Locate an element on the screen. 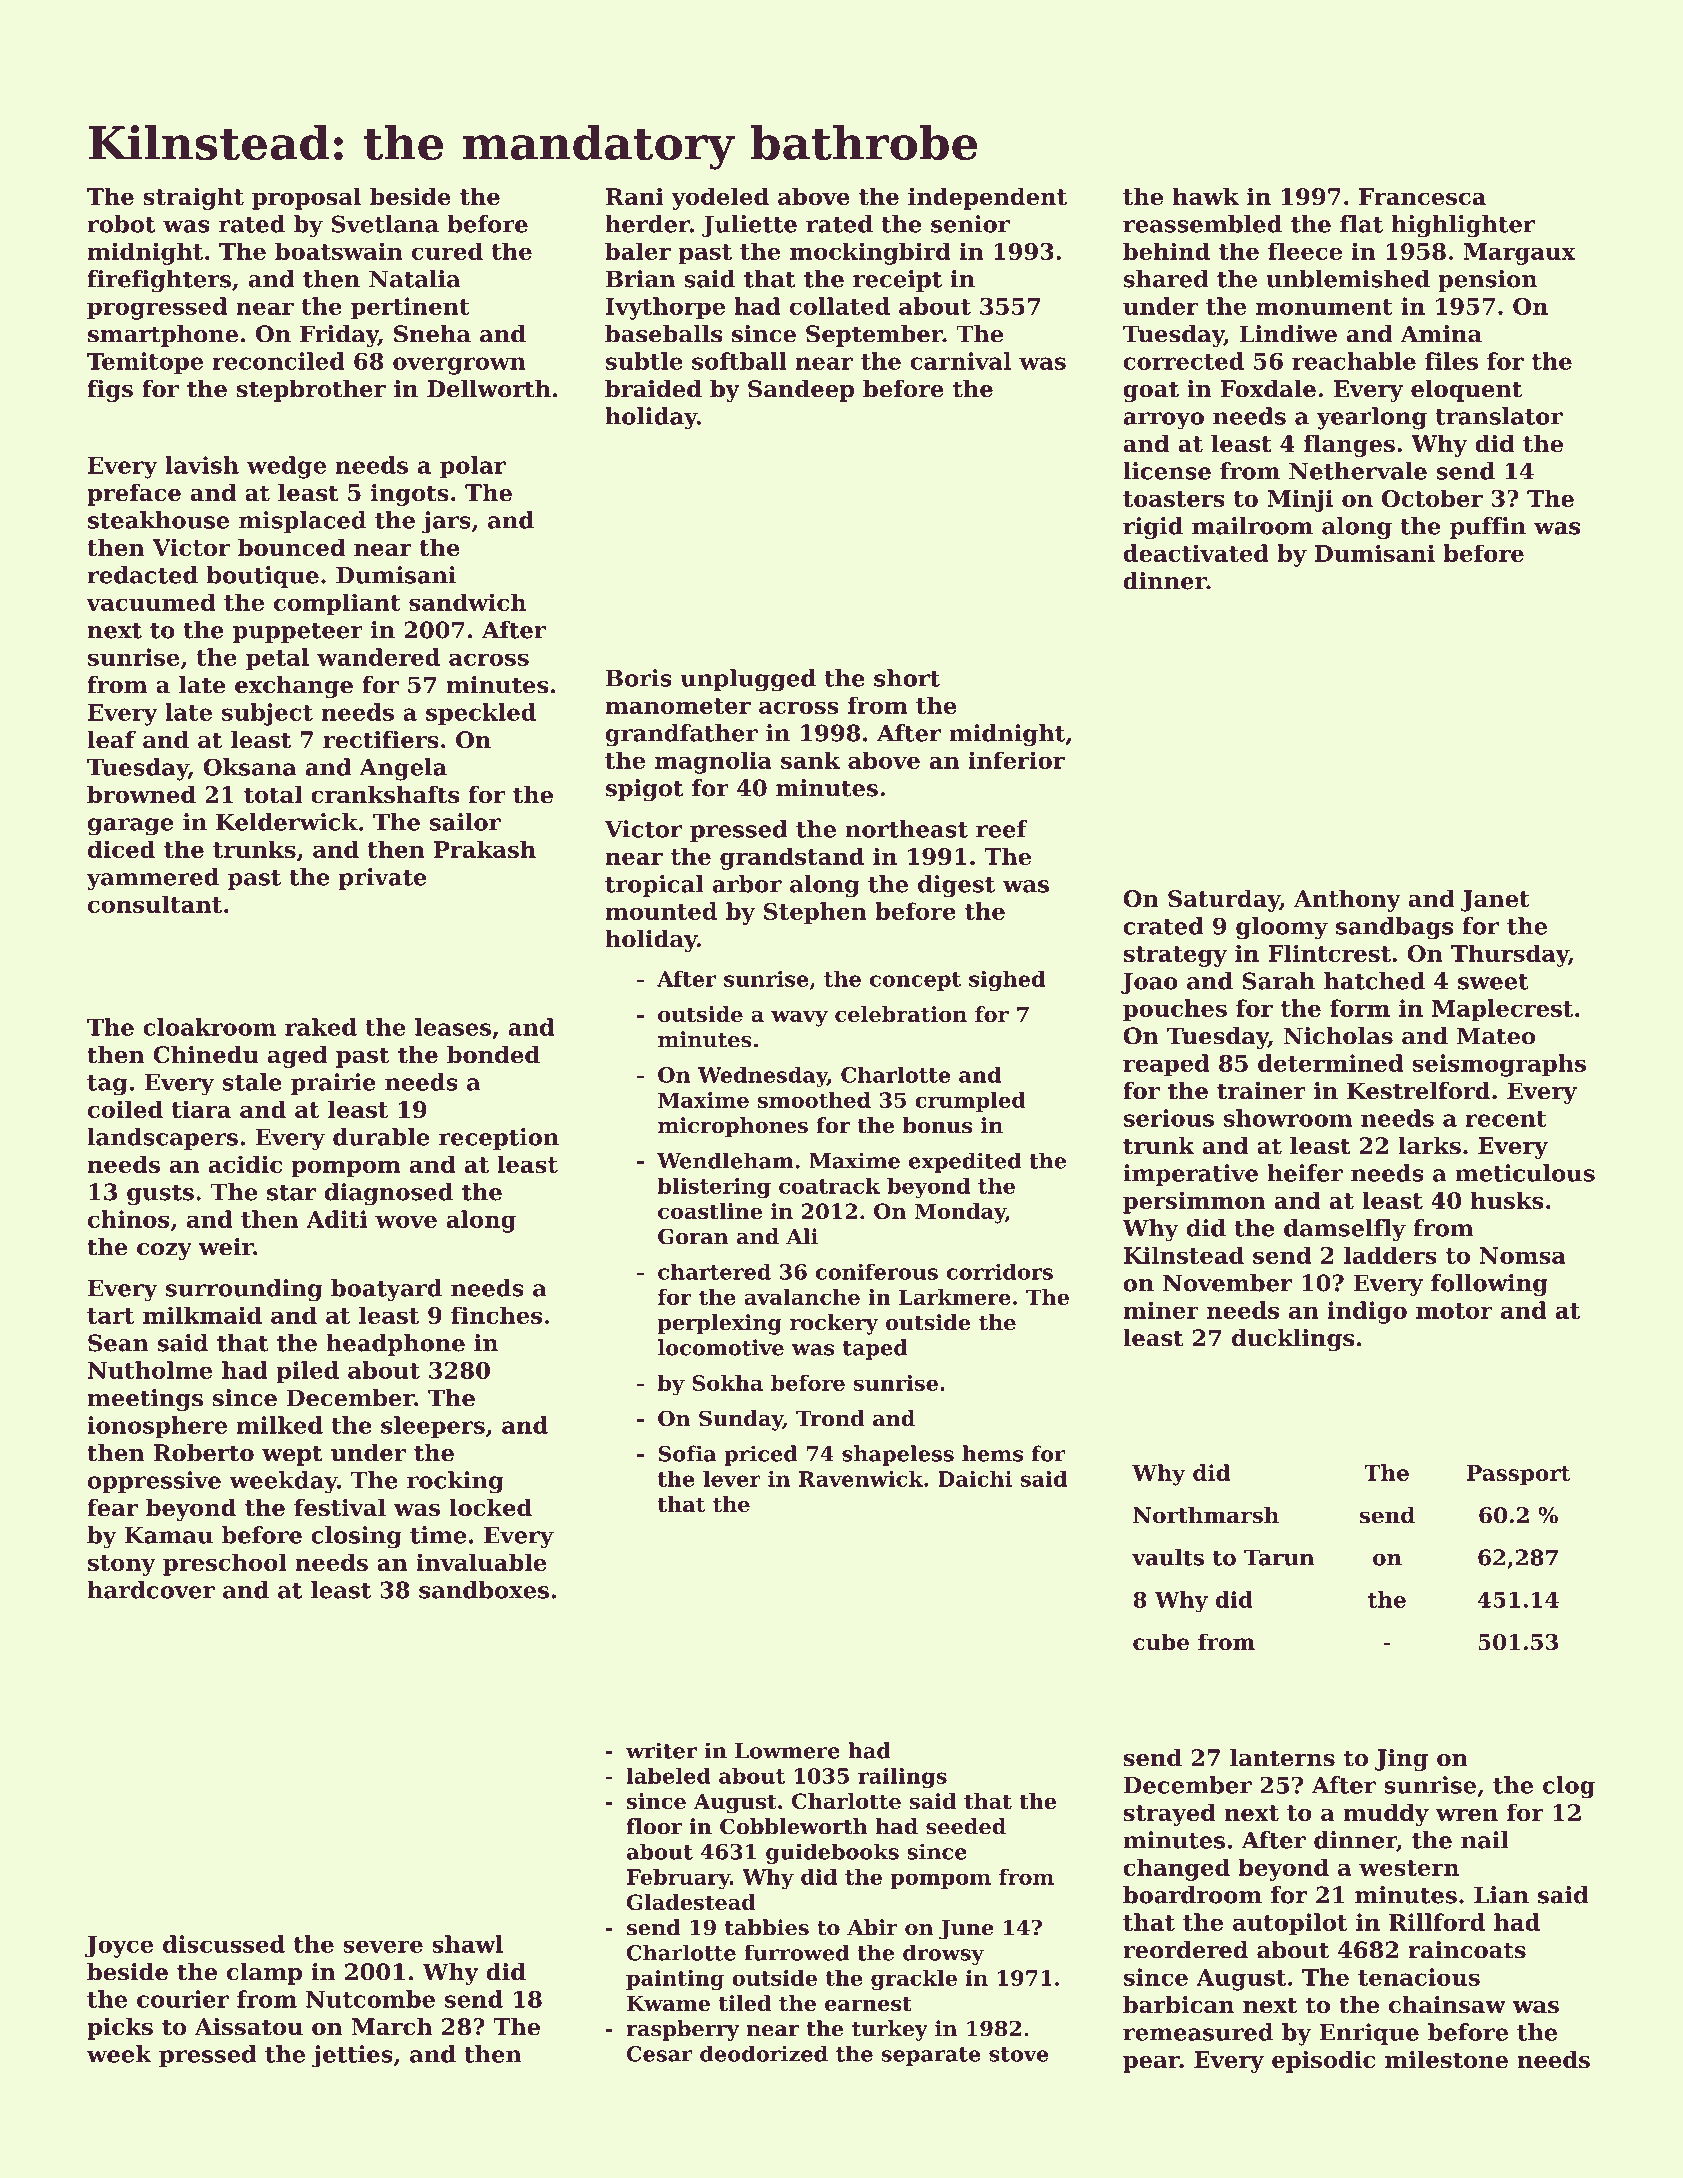  reordered is located at coordinates (1185, 1950).
